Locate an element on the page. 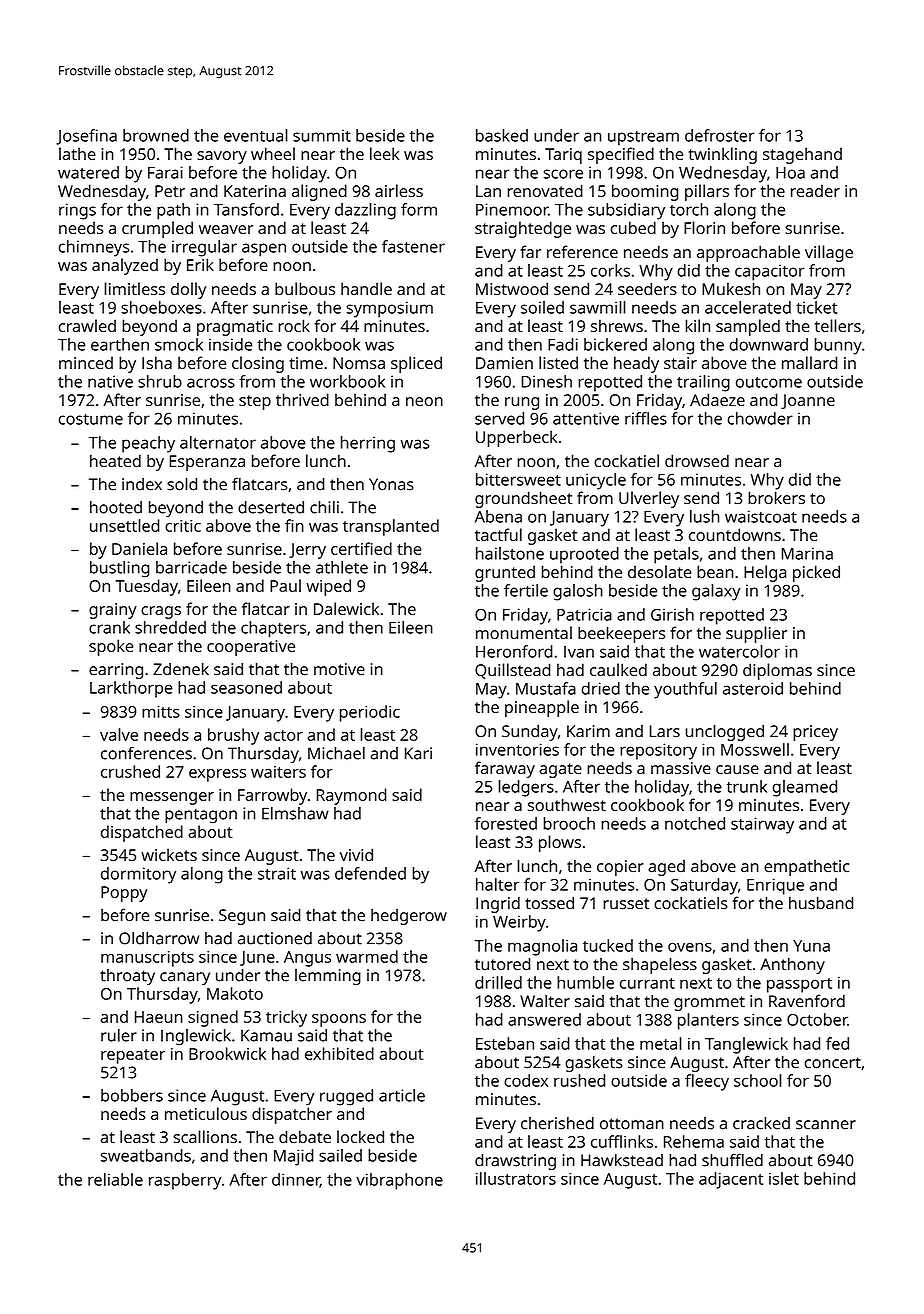 The height and width of the document is (1314, 924). Adaeze is located at coordinates (717, 399).
